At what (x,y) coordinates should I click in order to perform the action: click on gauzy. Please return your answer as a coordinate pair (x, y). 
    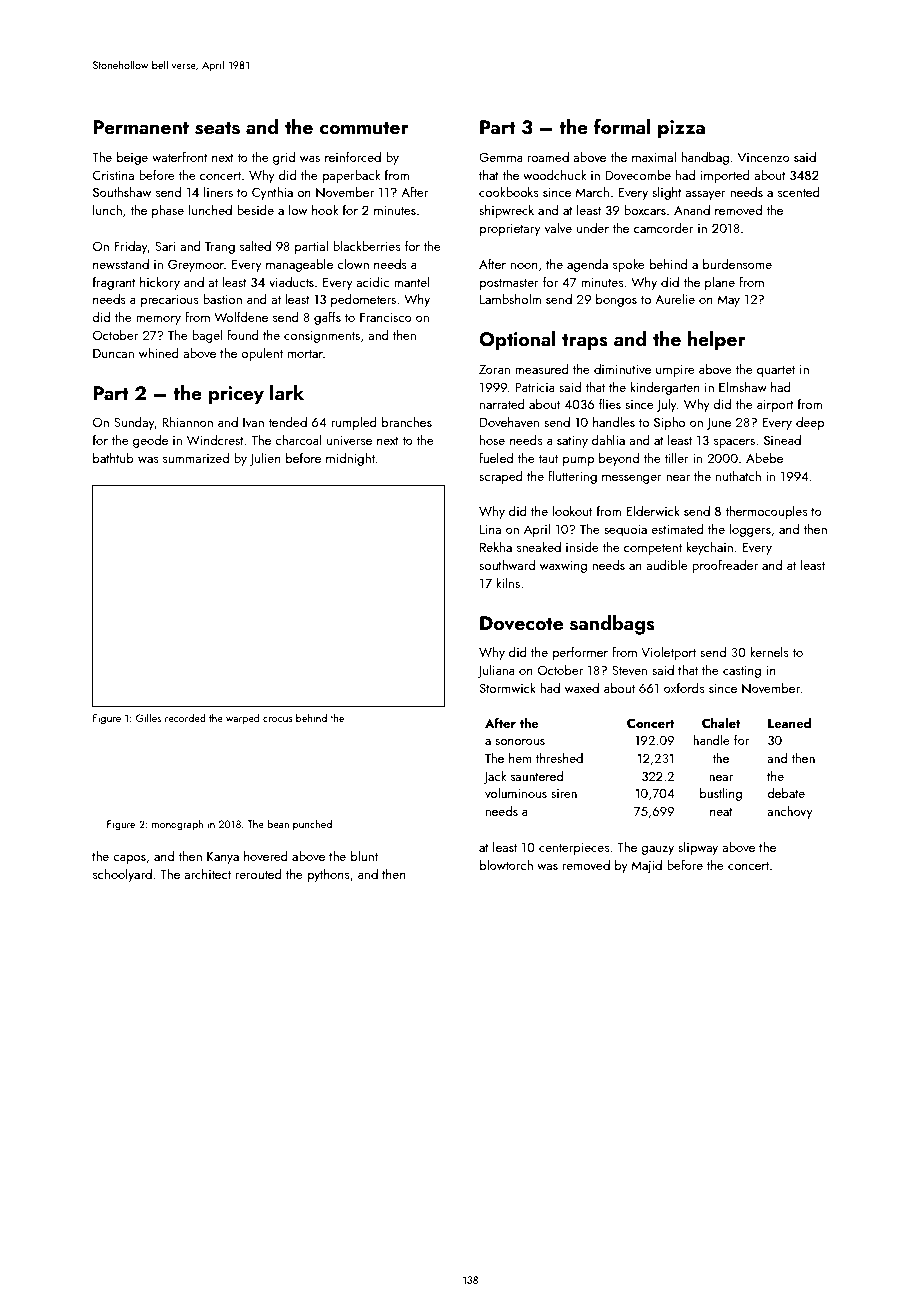
    Looking at the image, I should click on (657, 850).
